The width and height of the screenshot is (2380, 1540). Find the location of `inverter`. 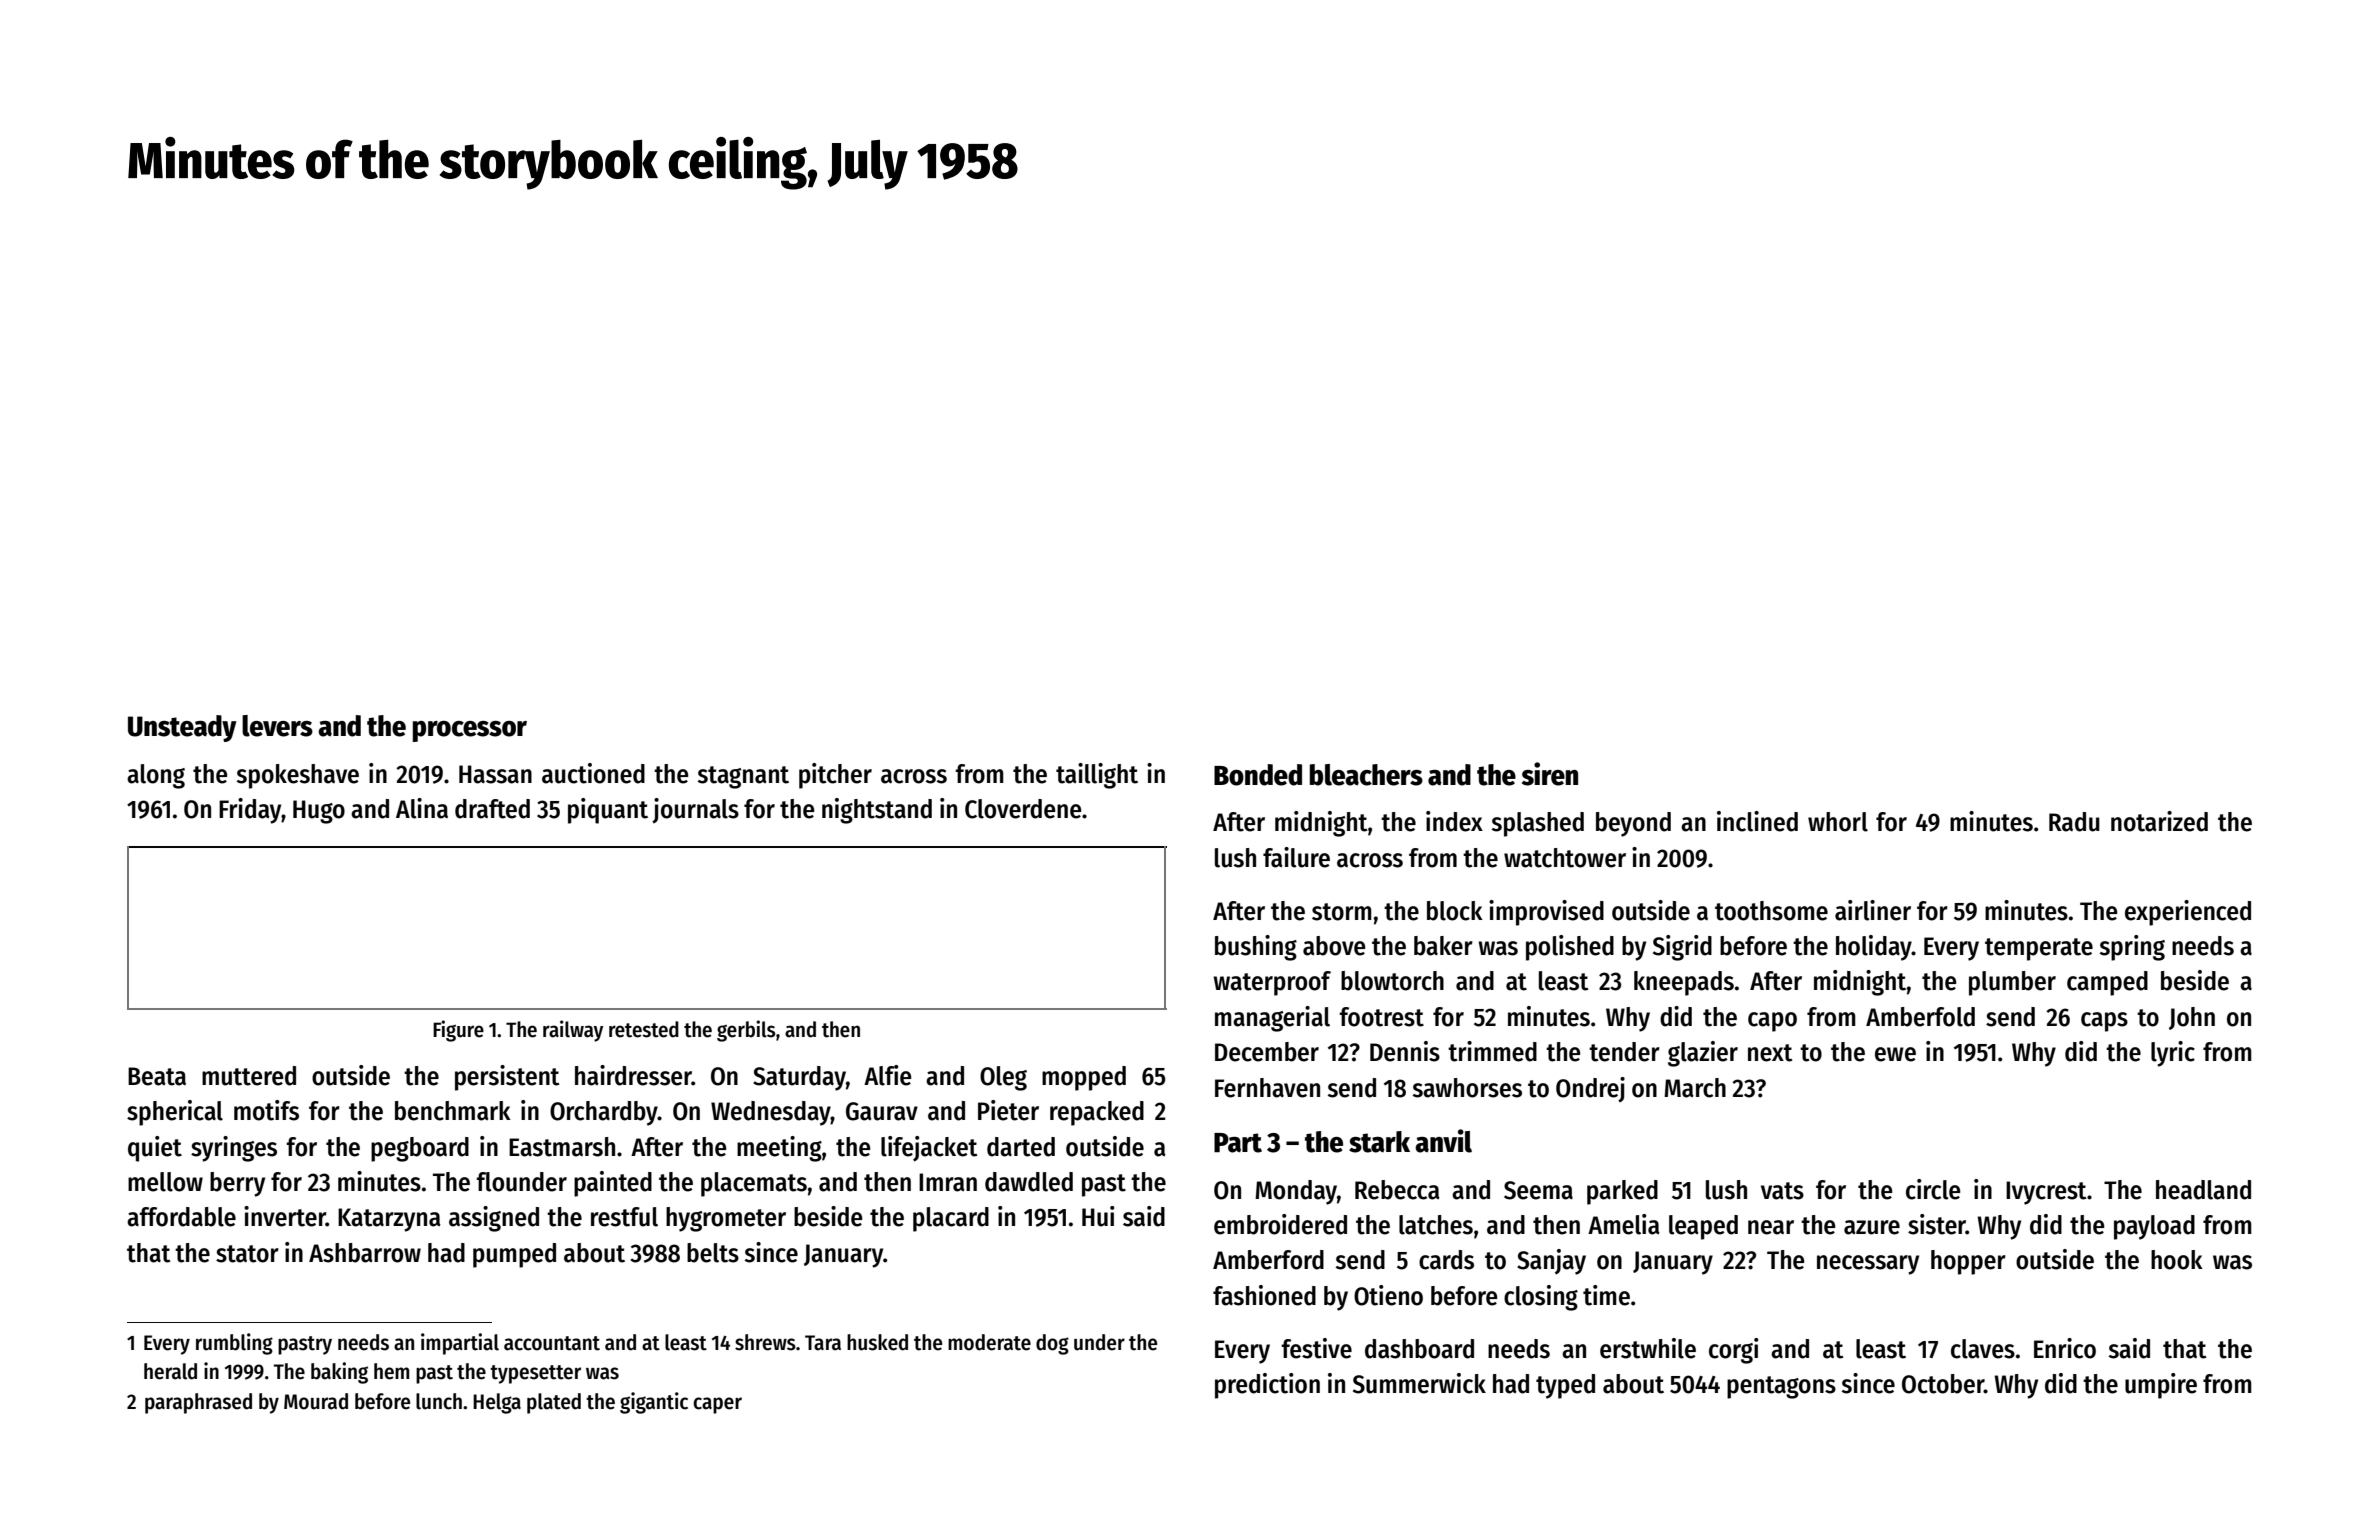

inverter is located at coordinates (285, 1216).
